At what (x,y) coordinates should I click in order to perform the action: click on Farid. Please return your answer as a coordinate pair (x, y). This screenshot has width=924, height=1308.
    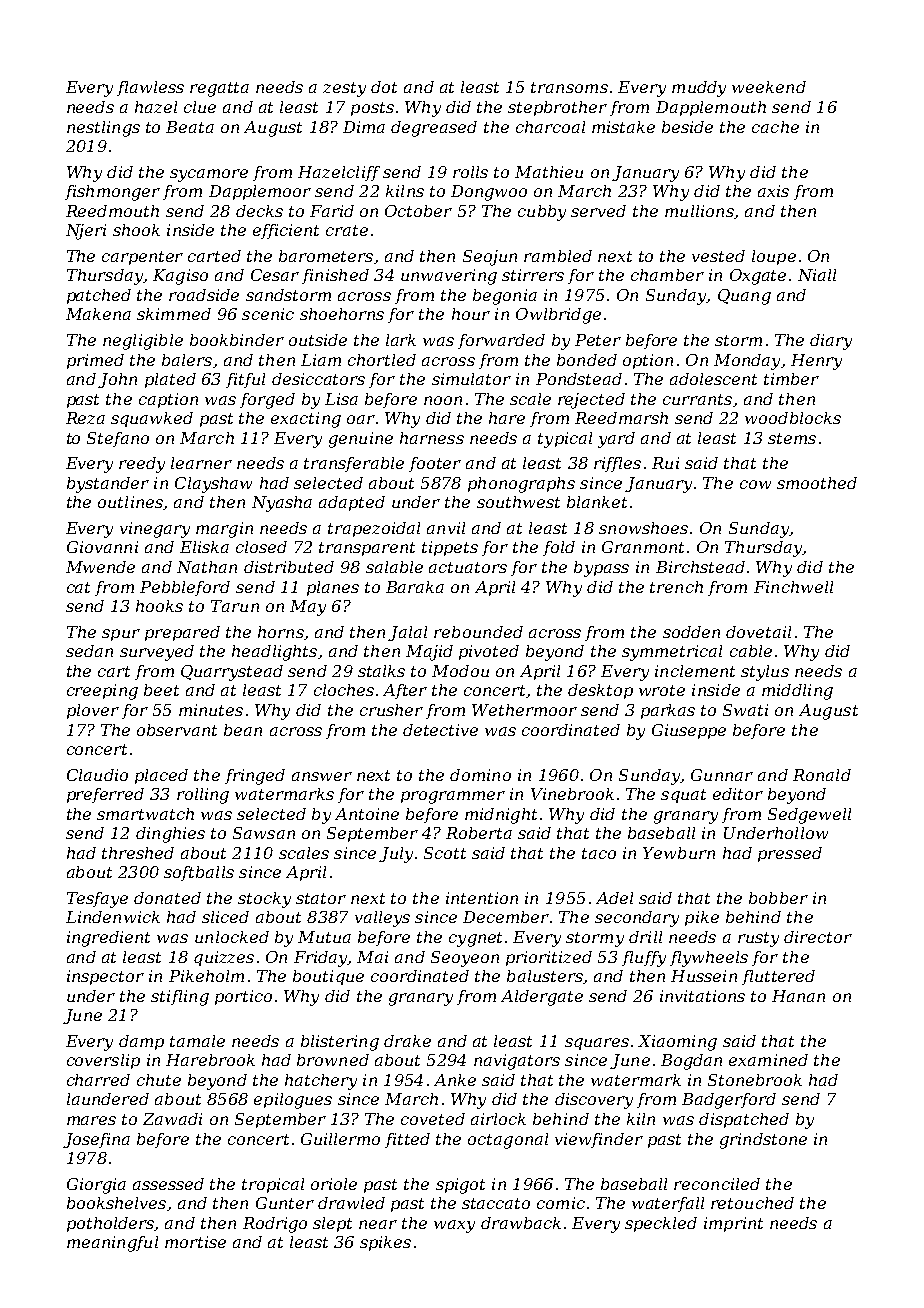
    Looking at the image, I should click on (332, 211).
